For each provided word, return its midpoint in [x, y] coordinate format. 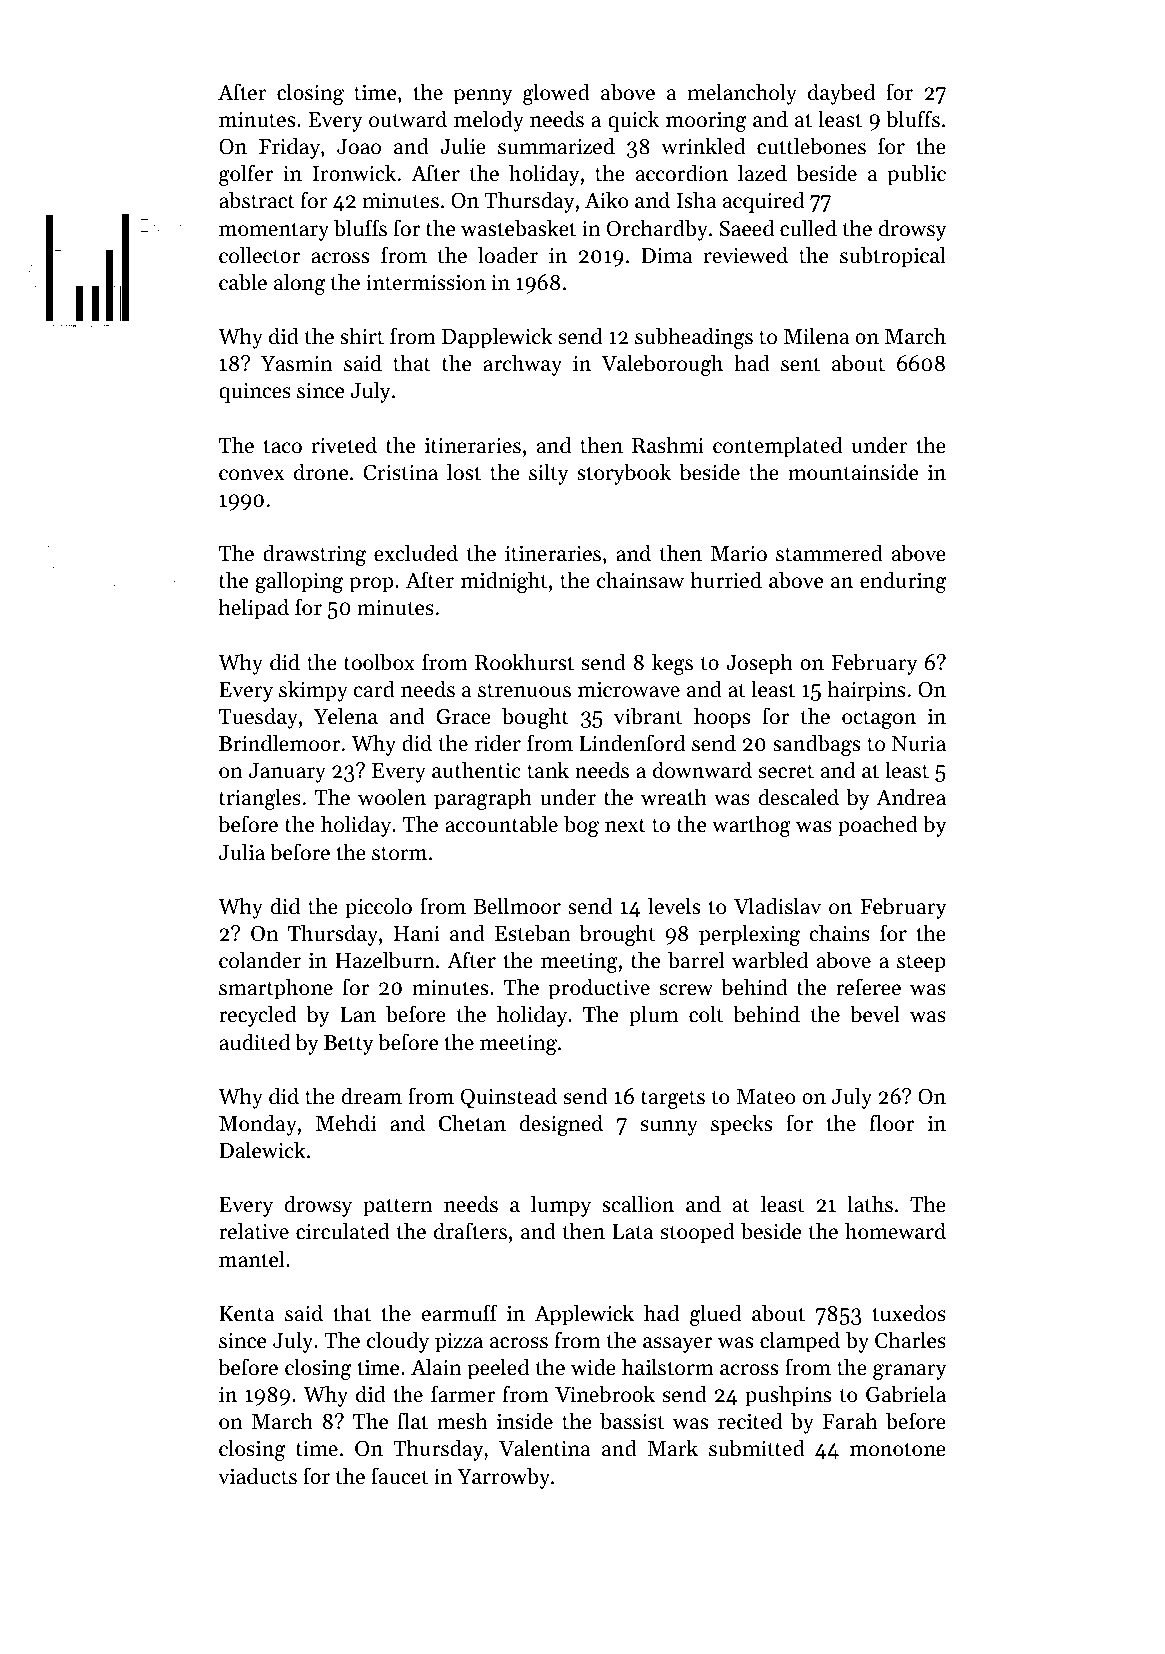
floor [892, 1123]
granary [910, 1372]
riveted [344, 445]
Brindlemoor [279, 743]
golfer [246, 175]
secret [786, 771]
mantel [251, 1259]
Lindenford [632, 743]
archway [522, 365]
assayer [677, 1345]
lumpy [561, 1206]
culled [808, 228]
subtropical [893, 257]
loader [508, 255]
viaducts [257, 1476]
